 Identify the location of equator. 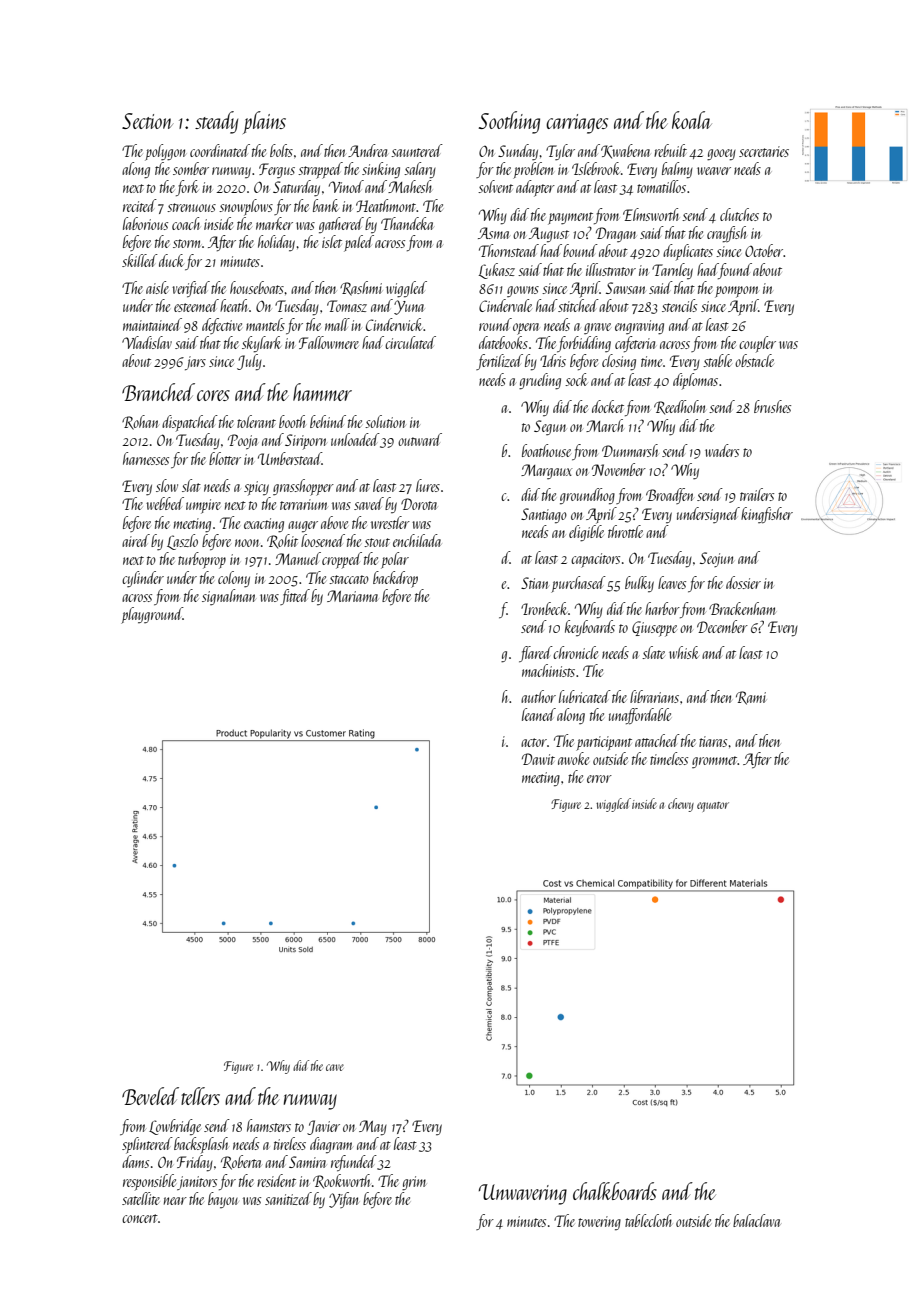
(713, 807).
